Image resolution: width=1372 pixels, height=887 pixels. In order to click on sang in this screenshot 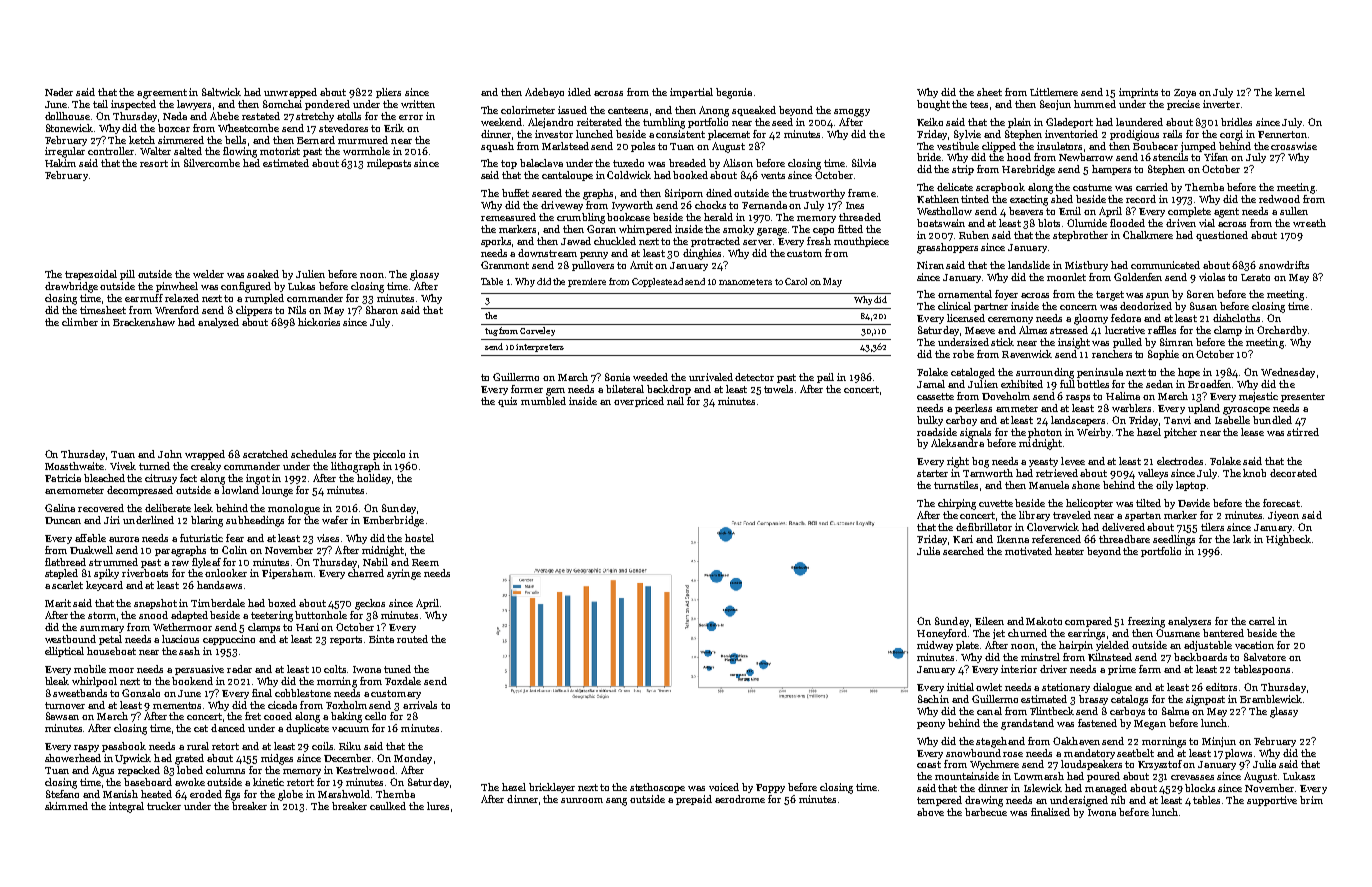, I will do `click(616, 802)`.
